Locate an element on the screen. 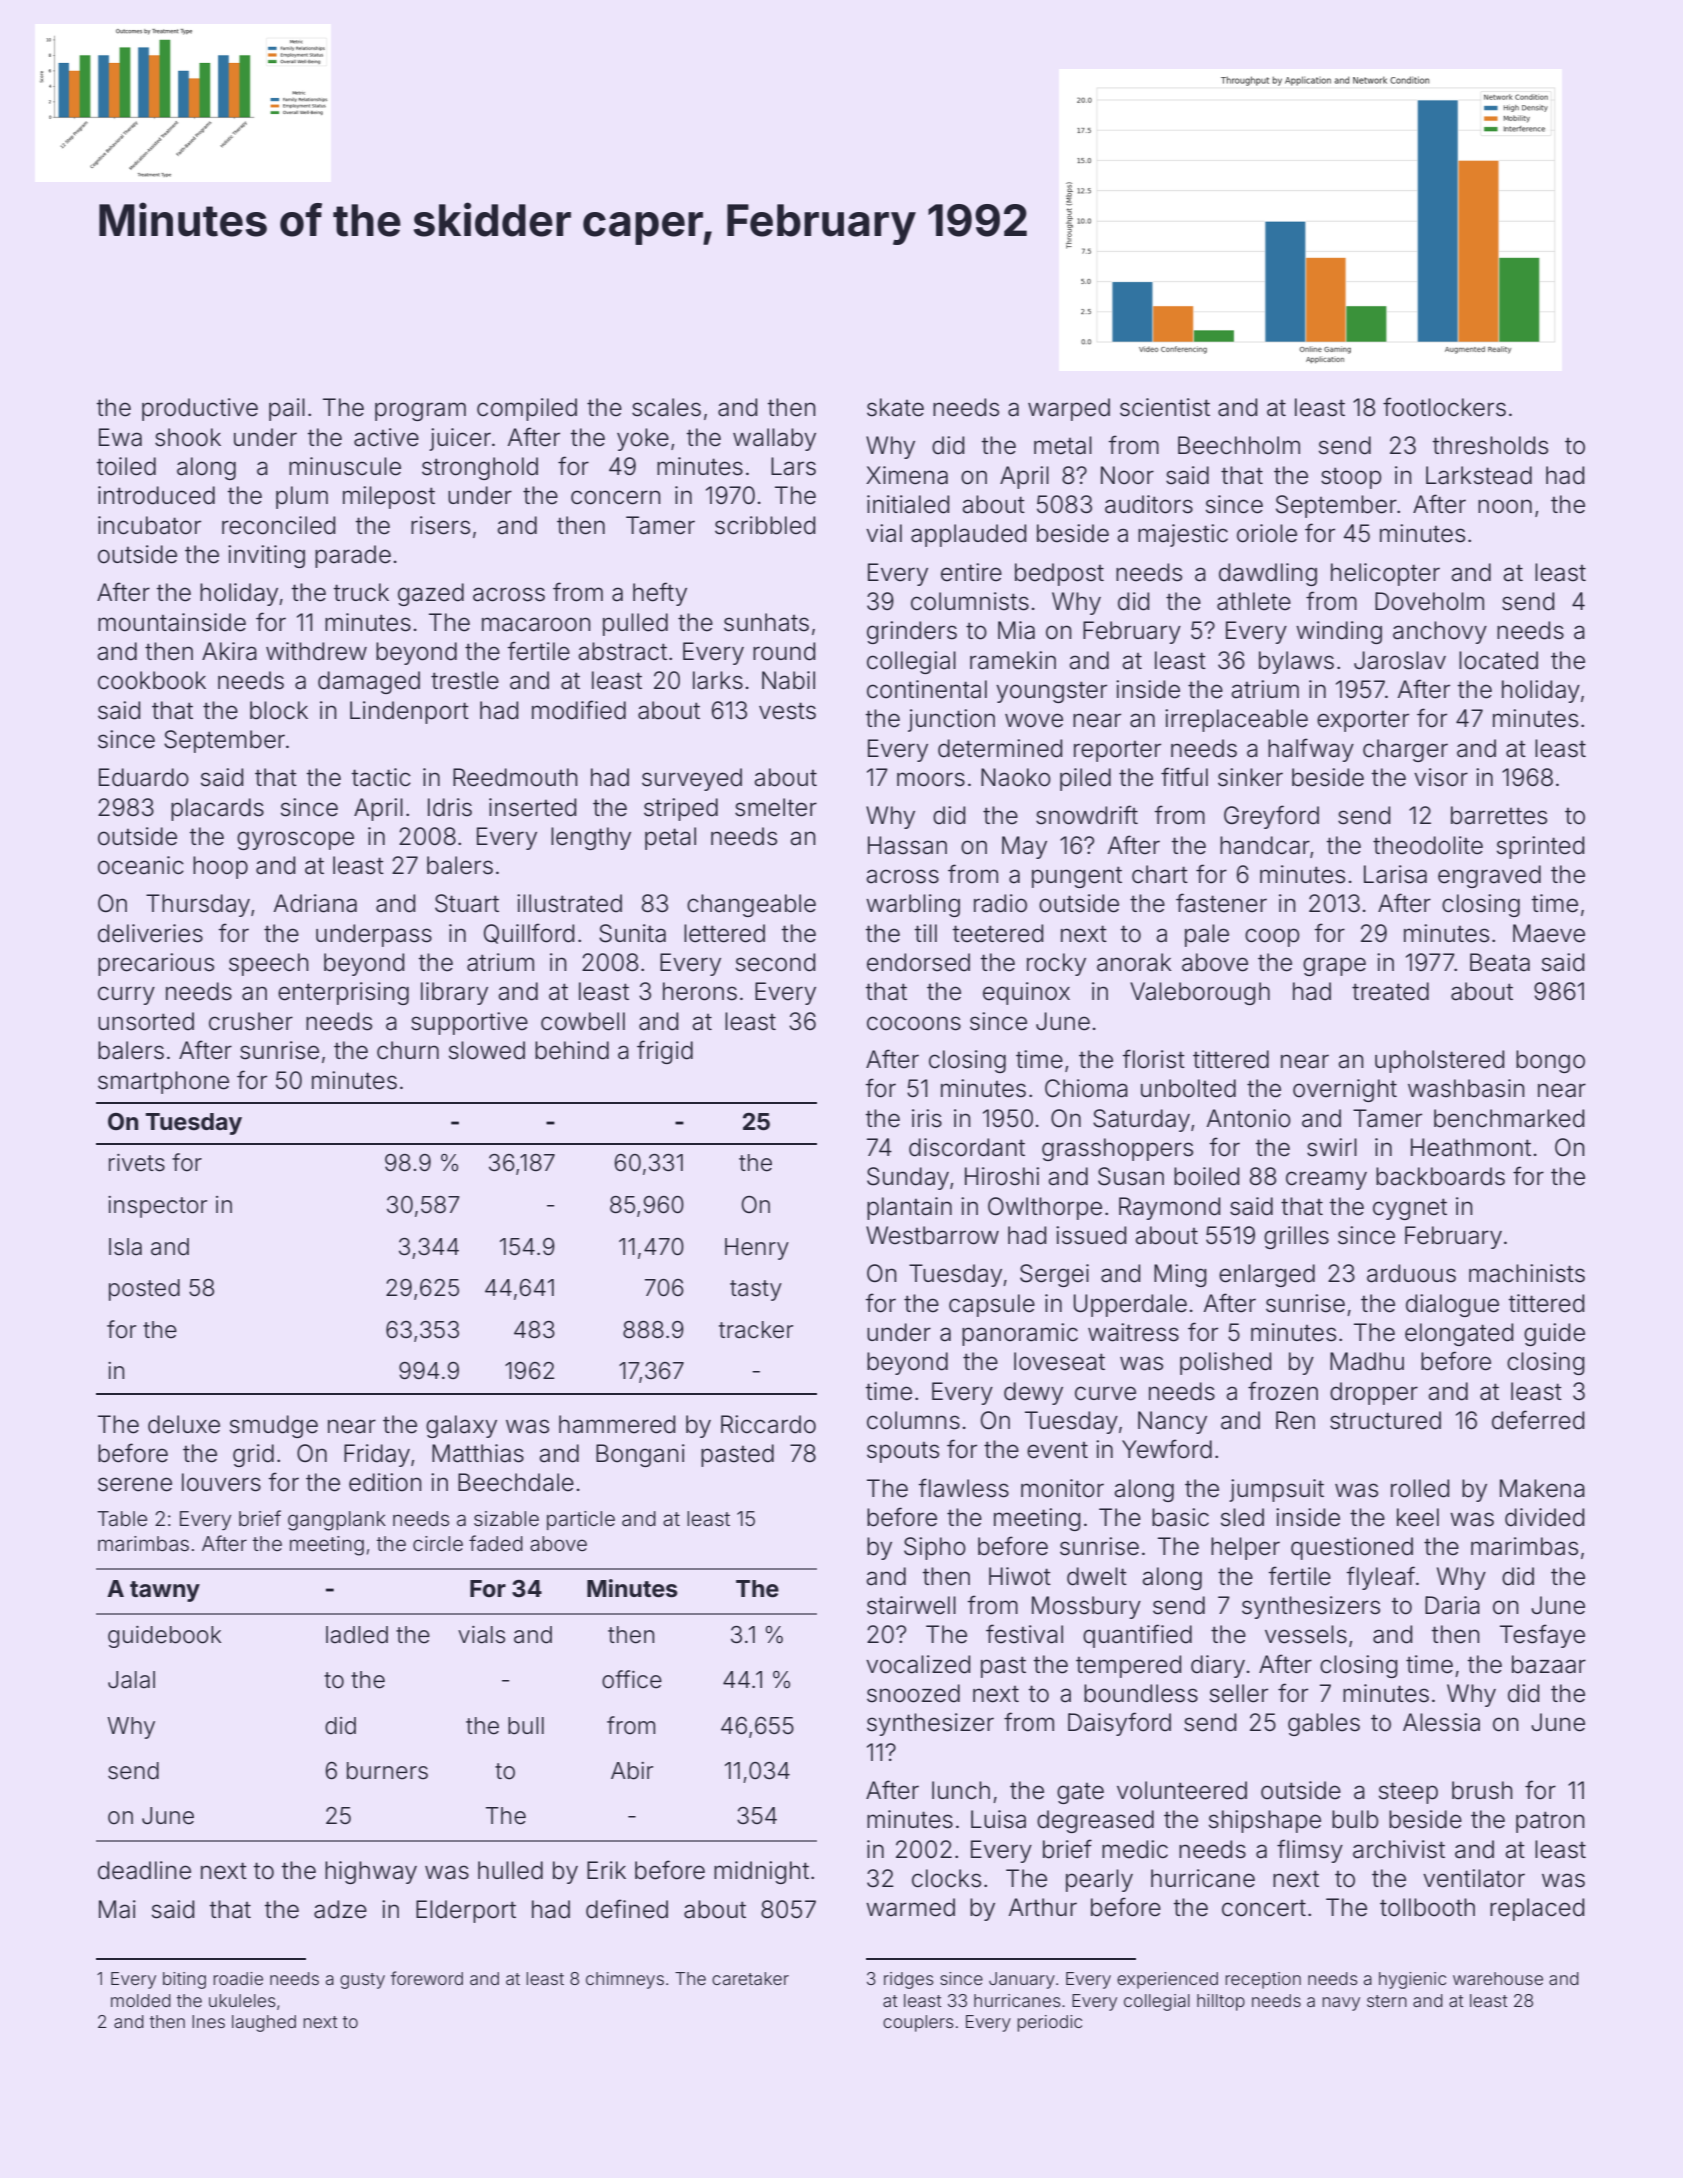 Image resolution: width=1683 pixels, height=2178 pixels. modified is located at coordinates (579, 710).
